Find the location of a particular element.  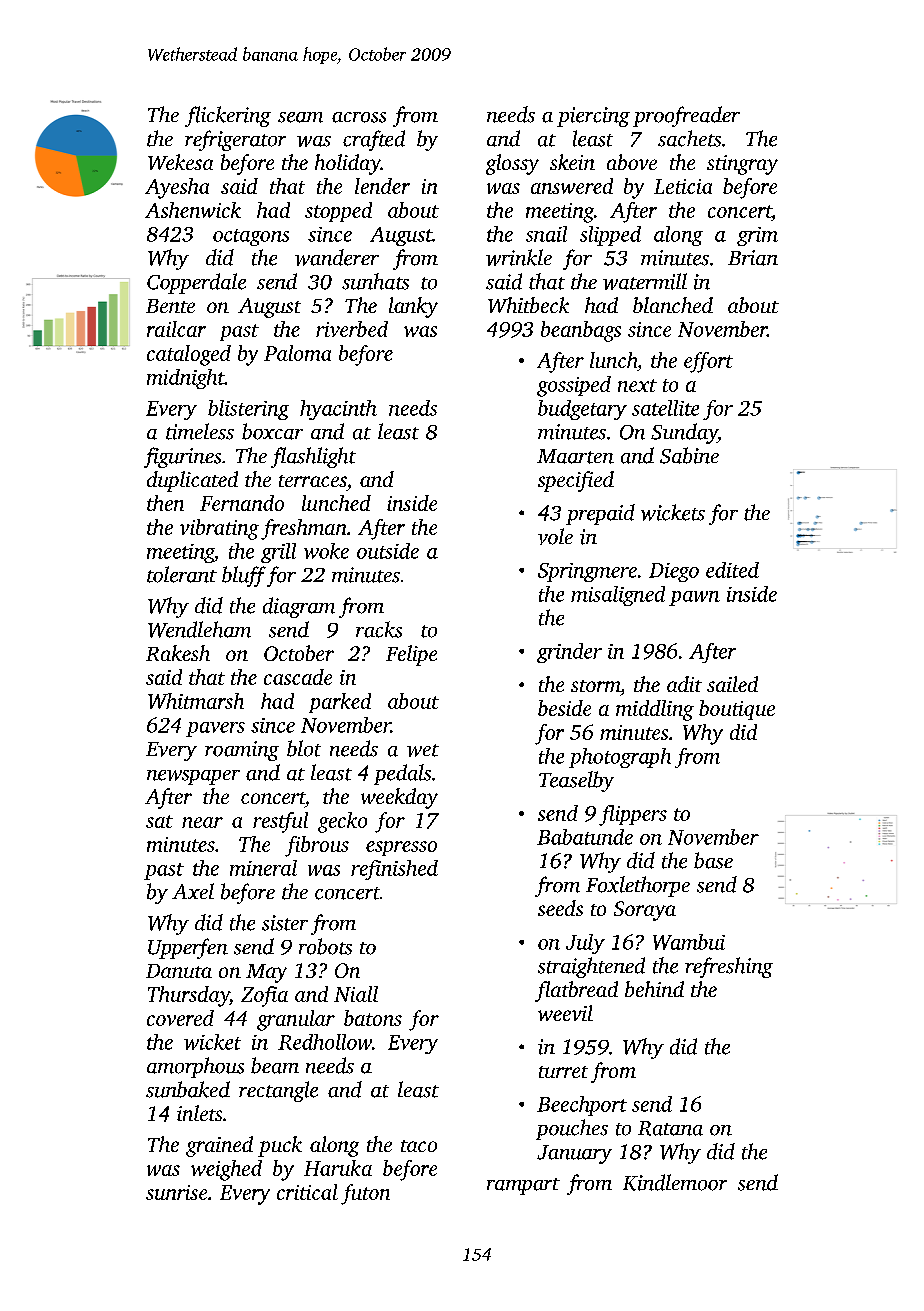

mineral is located at coordinates (263, 868).
